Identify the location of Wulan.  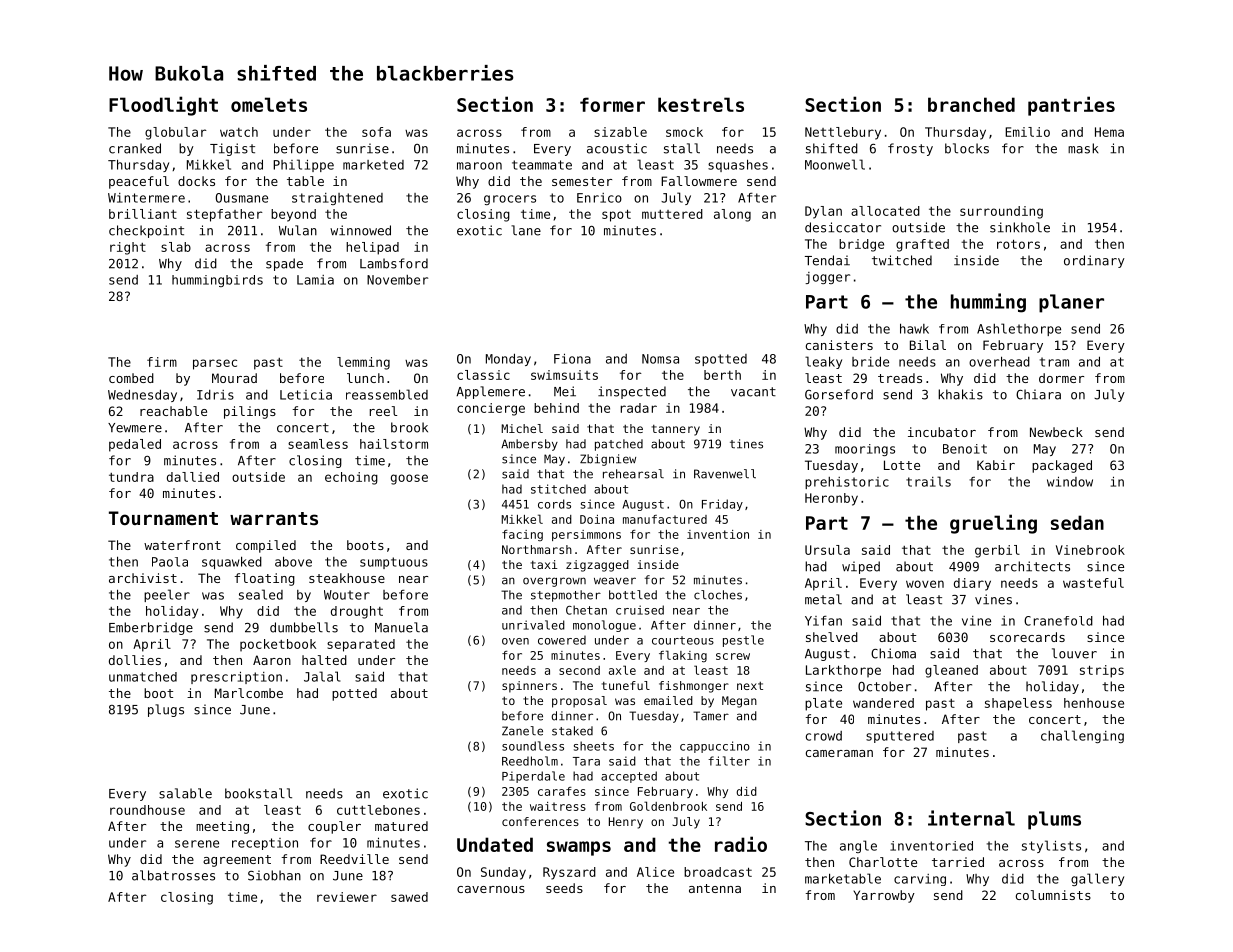
(298, 230).
